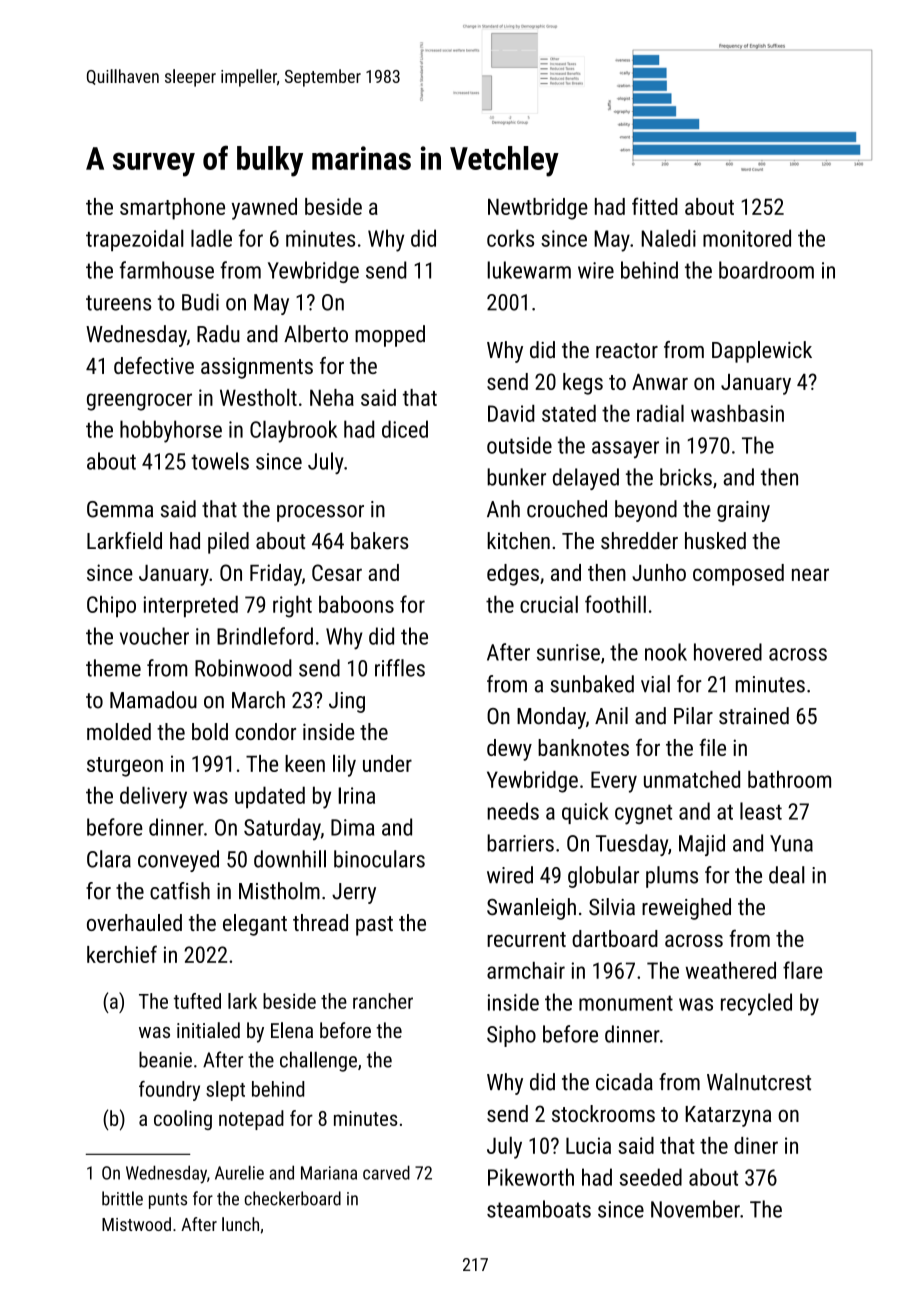 The image size is (924, 1311). I want to click on cicada, so click(624, 1082).
